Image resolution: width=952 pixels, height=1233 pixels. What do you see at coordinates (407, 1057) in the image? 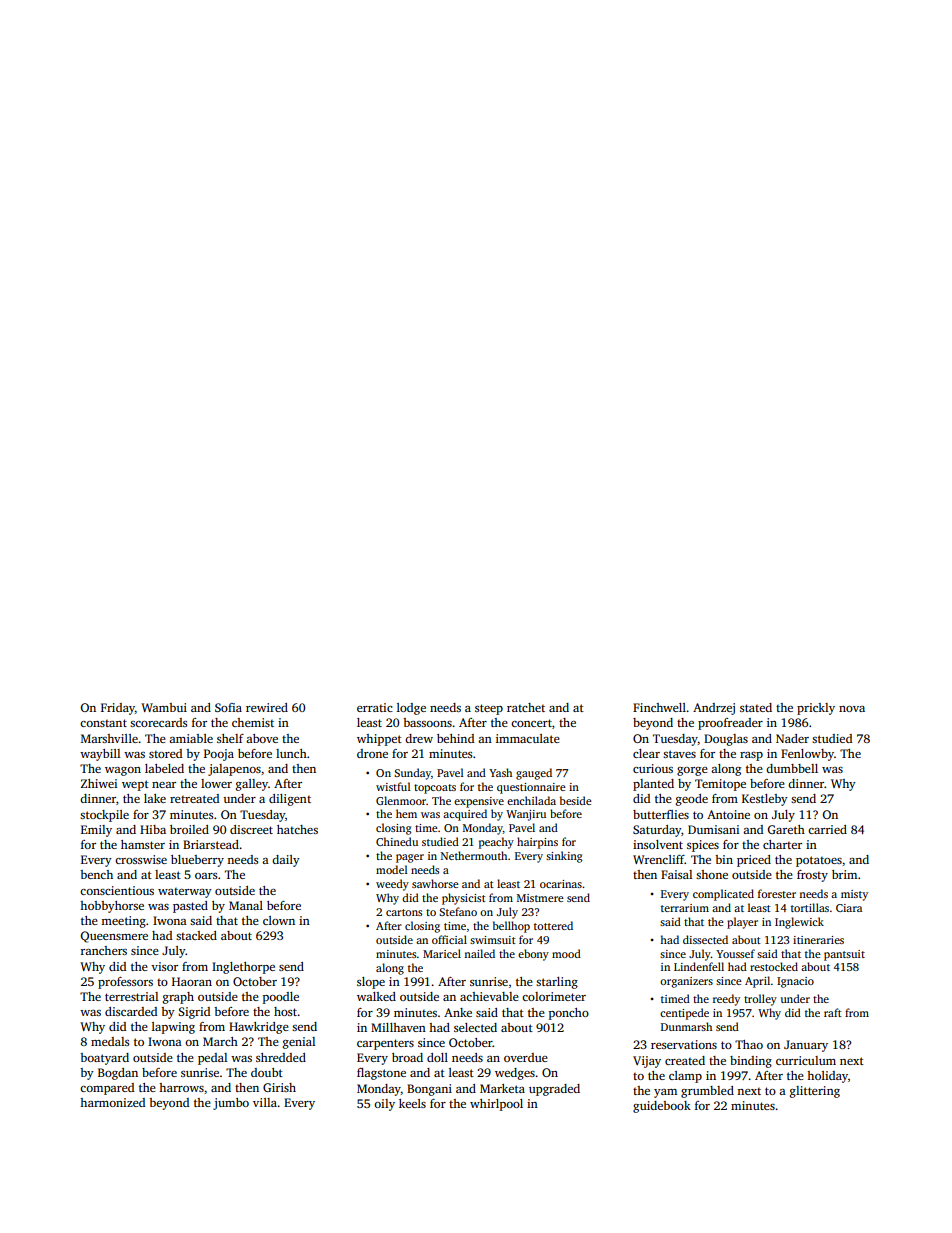
I see `broad` at bounding box center [407, 1057].
